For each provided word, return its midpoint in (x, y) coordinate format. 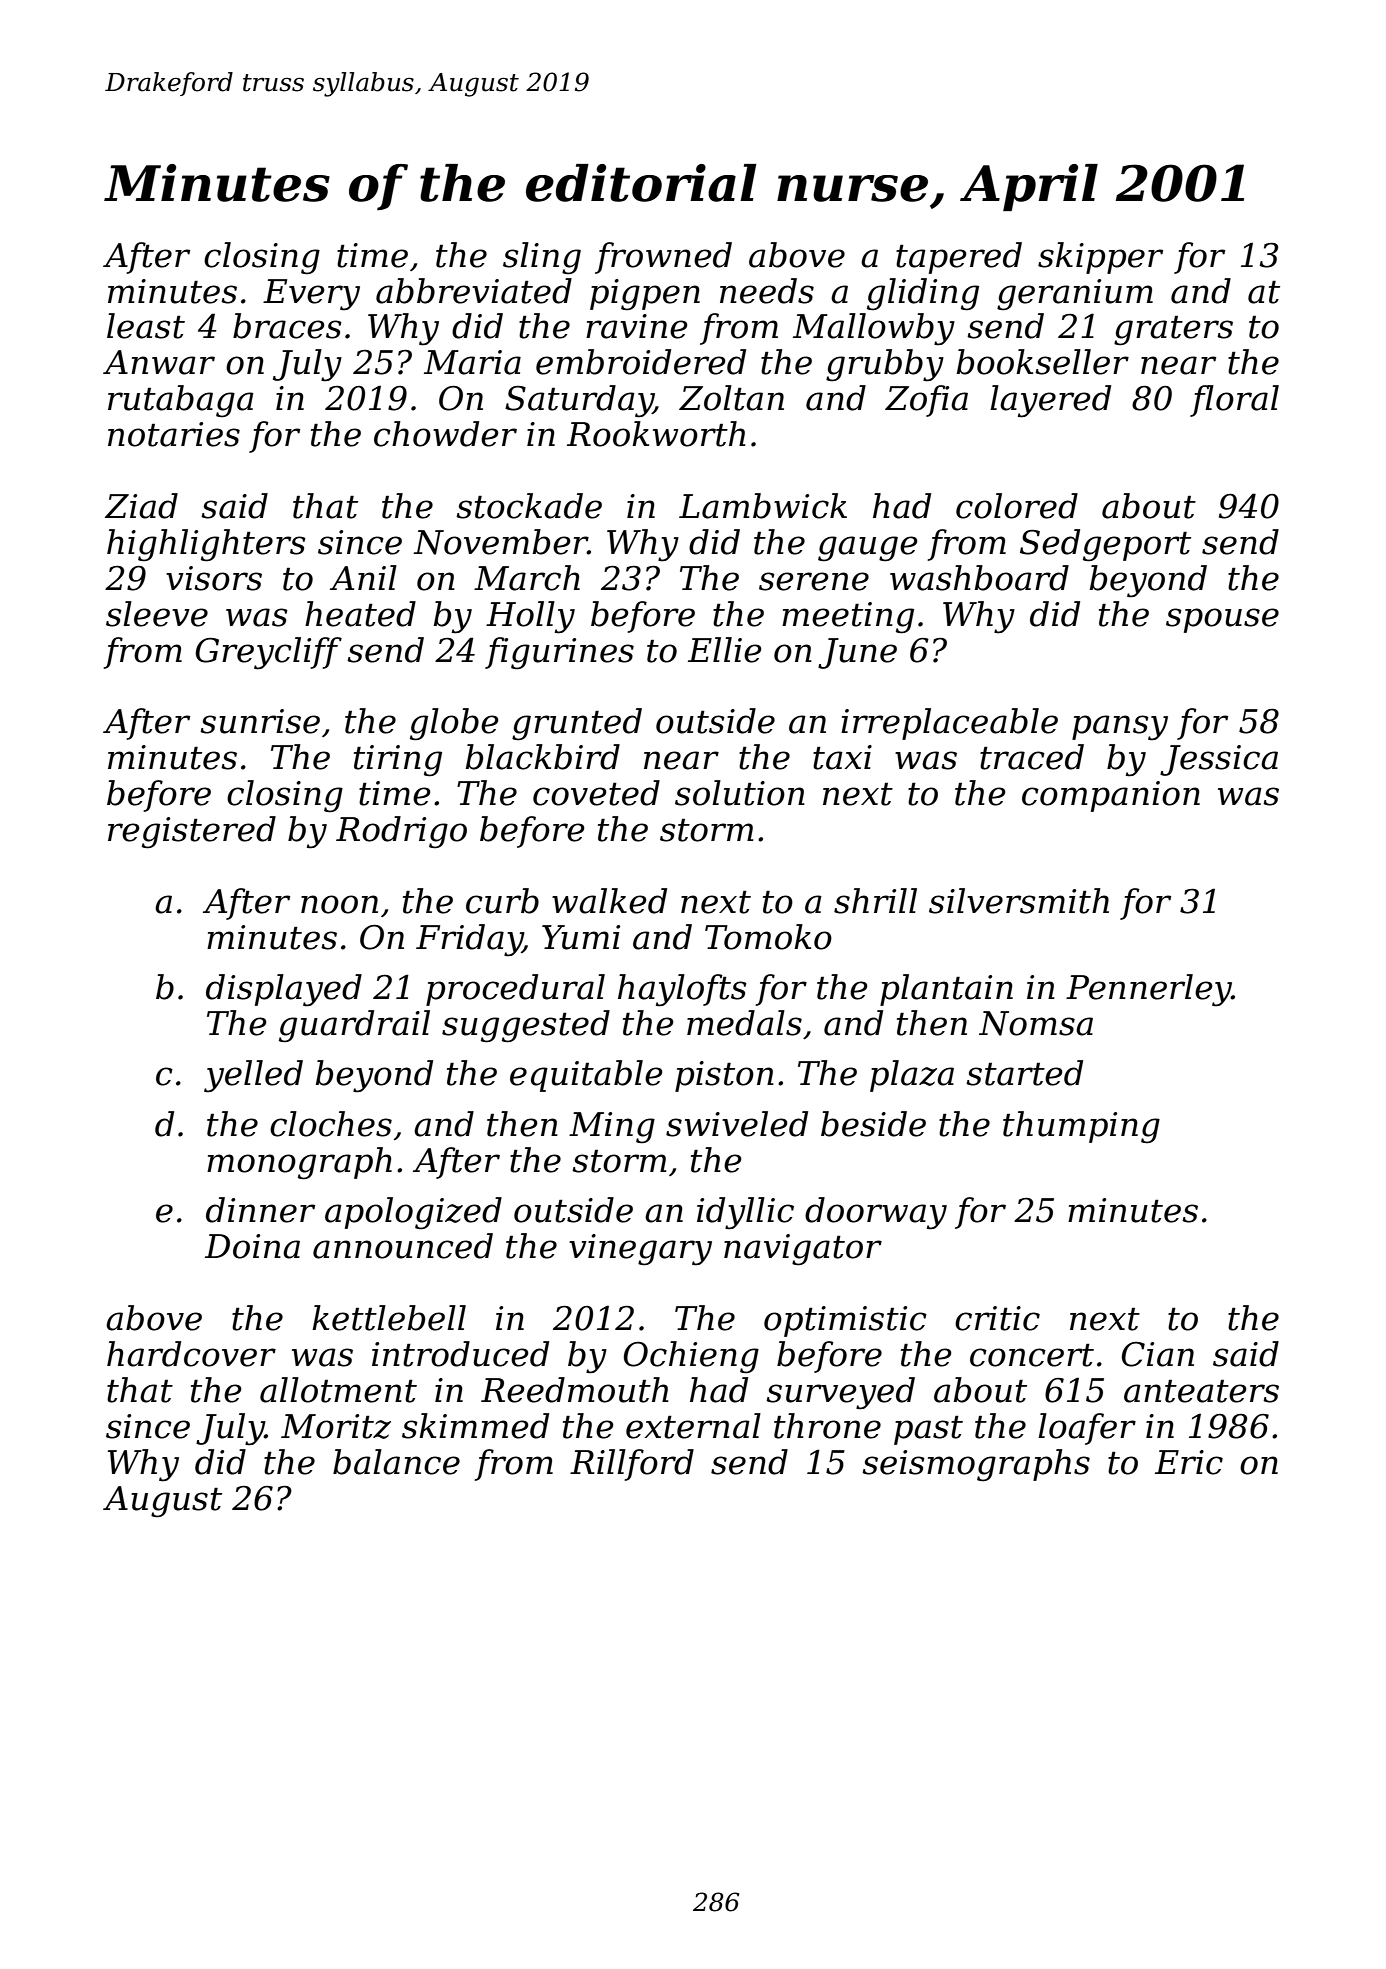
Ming (612, 1128)
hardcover (191, 1354)
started (1024, 1073)
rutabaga (181, 401)
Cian (1158, 1354)
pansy (1120, 728)
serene (814, 581)
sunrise (260, 721)
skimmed (475, 1426)
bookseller (1042, 362)
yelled (253, 1076)
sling (542, 258)
